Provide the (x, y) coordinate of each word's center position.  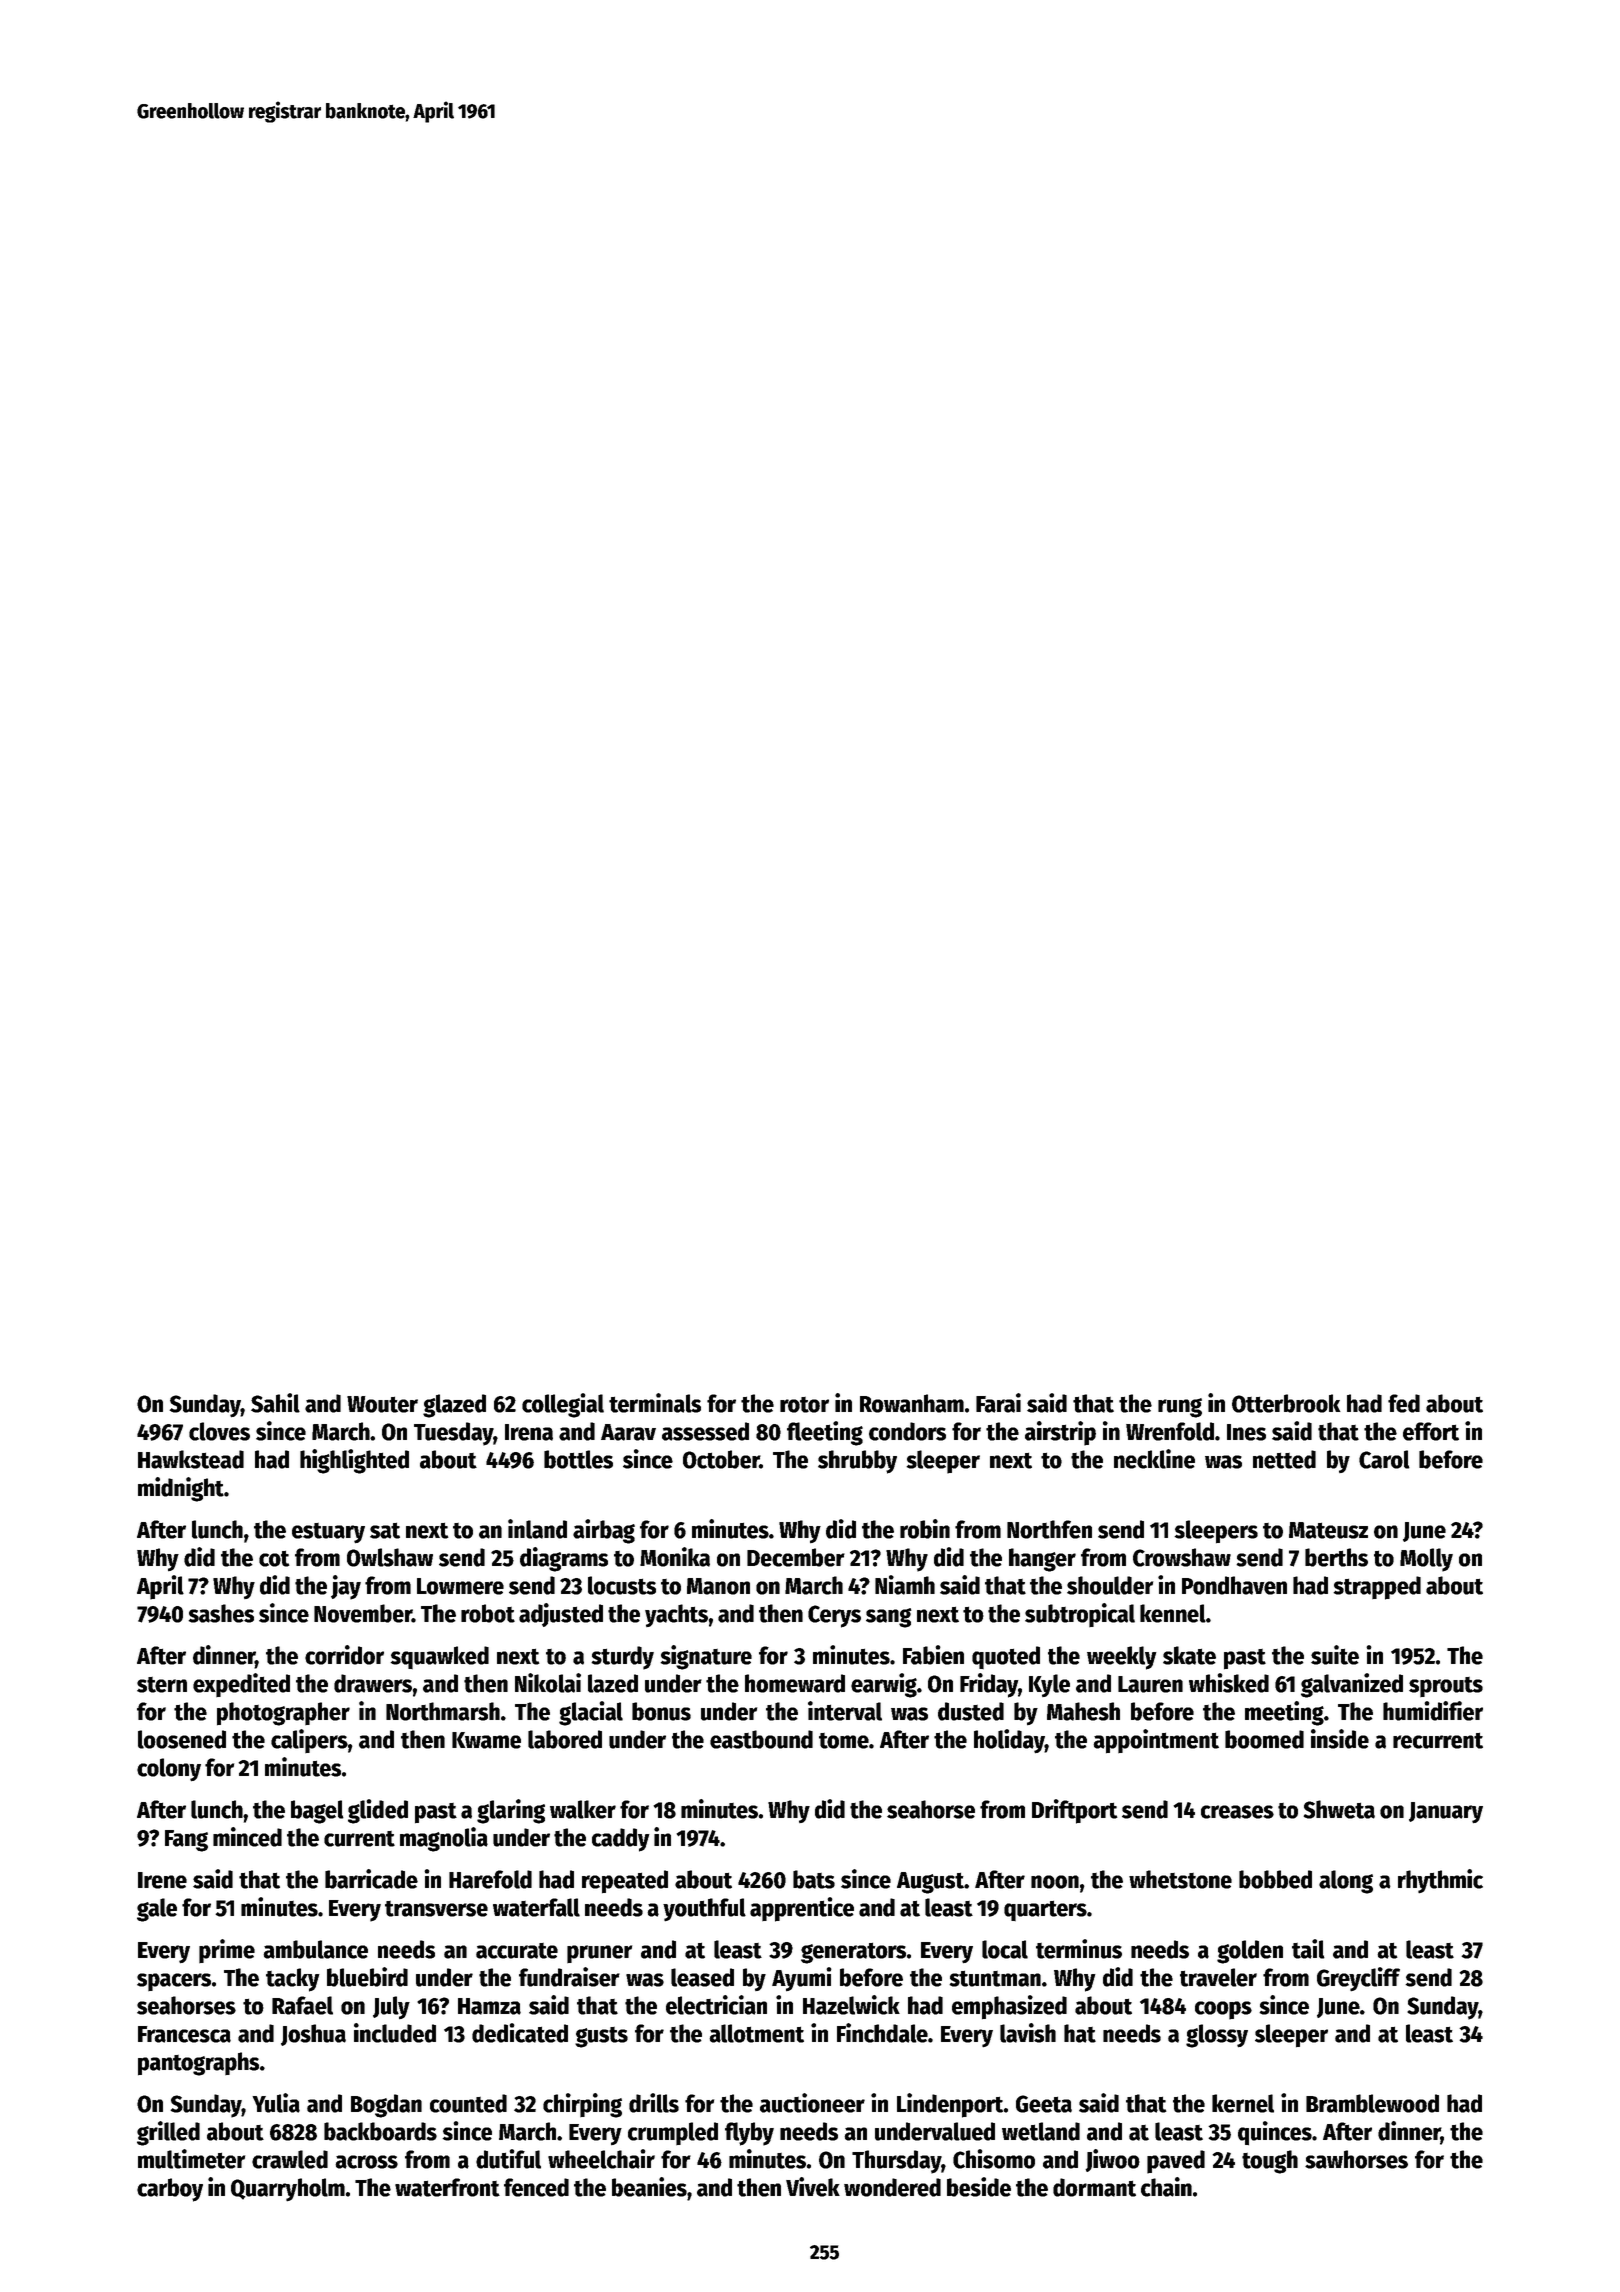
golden (1250, 1952)
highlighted (354, 1461)
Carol (1384, 1459)
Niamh (905, 1585)
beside (979, 2187)
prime (227, 1951)
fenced (536, 2187)
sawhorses (1356, 2159)
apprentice (802, 1909)
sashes (221, 1613)
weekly (1122, 1658)
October (721, 1459)
